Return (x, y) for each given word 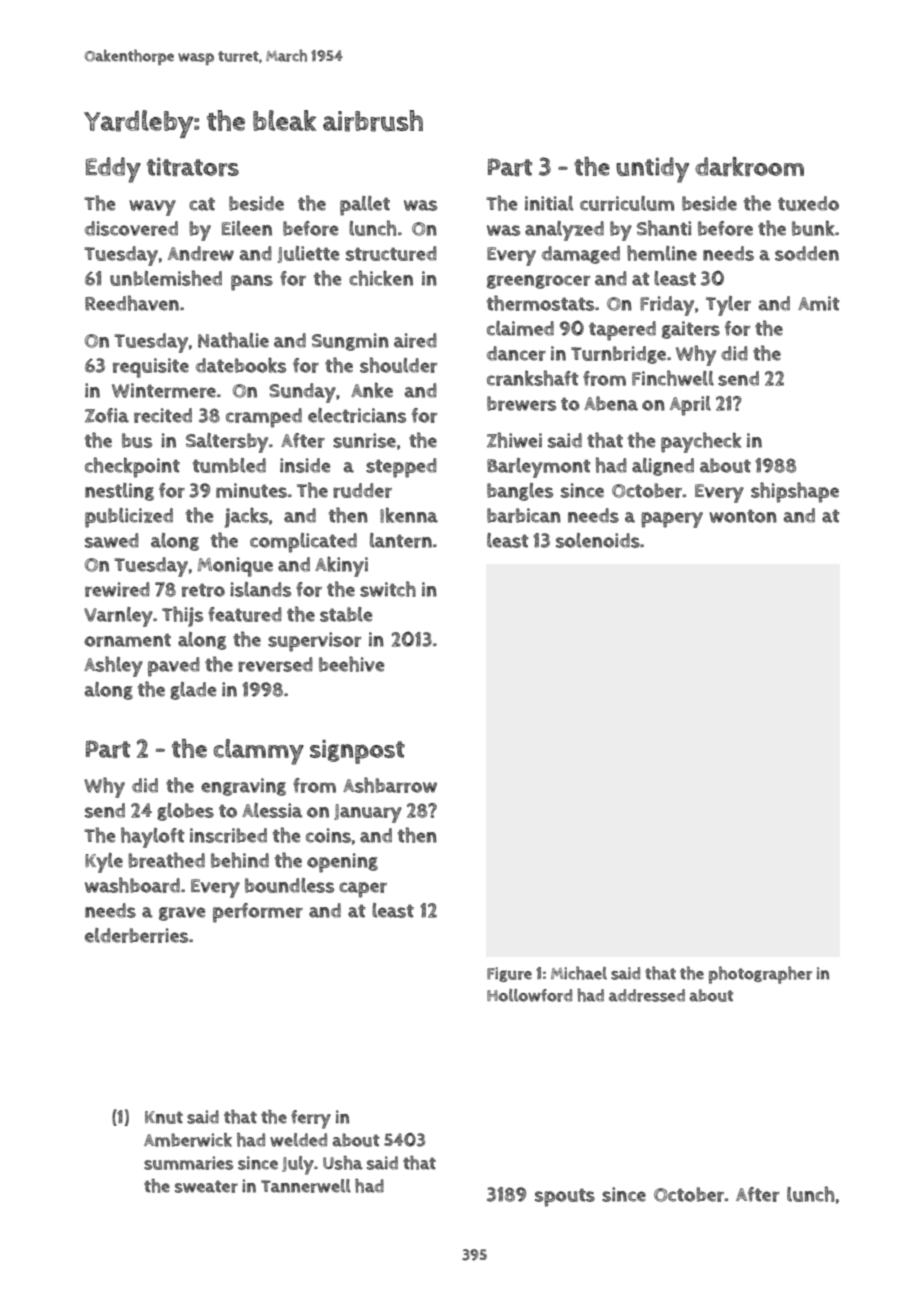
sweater (206, 1186)
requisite (151, 368)
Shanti (664, 228)
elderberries (136, 935)
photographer (760, 975)
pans (252, 283)
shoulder (398, 365)
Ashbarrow (390, 785)
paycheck (701, 442)
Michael (579, 973)
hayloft (152, 837)
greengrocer (538, 282)
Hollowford (529, 995)
